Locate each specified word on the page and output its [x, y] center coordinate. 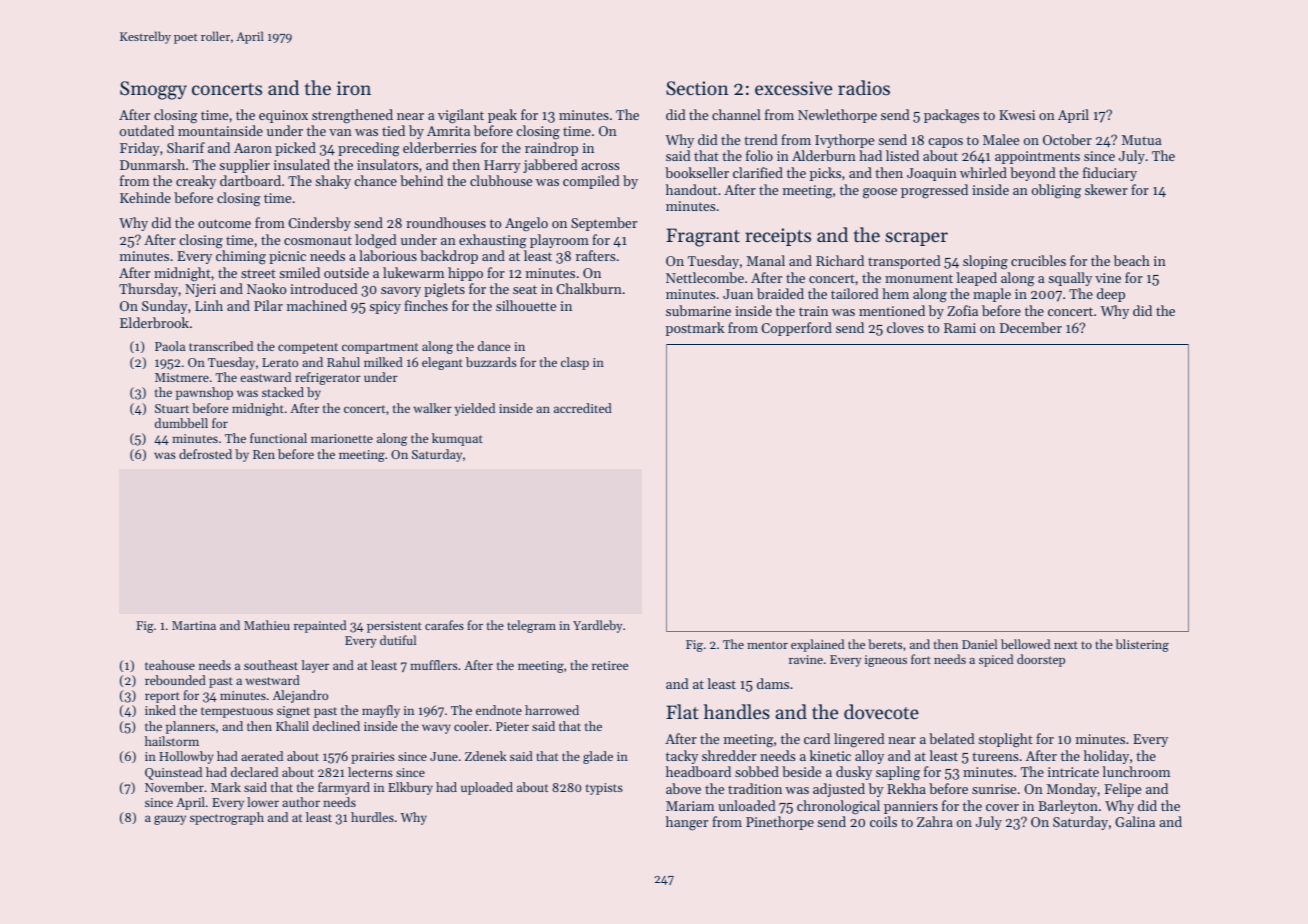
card [817, 738]
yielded [475, 409]
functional [278, 438]
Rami [960, 328]
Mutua [1142, 140]
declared [254, 772]
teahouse [170, 665]
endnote [499, 710]
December [1031, 327]
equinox [283, 116]
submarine [698, 310]
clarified [758, 172]
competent [308, 348]
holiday [1106, 757]
